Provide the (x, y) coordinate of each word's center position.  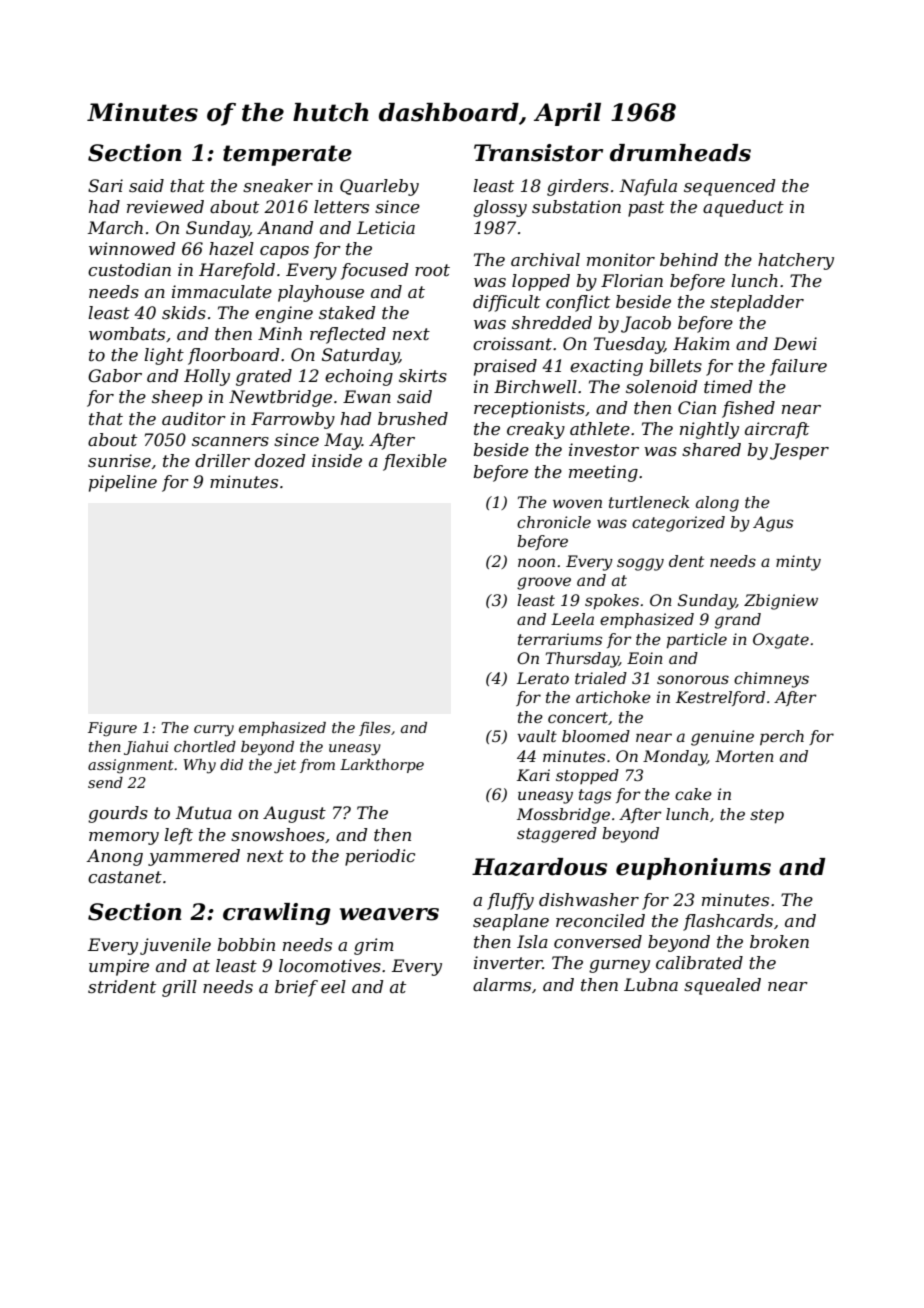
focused (374, 271)
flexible (415, 462)
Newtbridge (280, 398)
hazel (231, 249)
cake (693, 794)
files (375, 729)
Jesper (799, 451)
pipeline (123, 483)
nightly (709, 430)
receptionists (529, 409)
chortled (205, 746)
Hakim (701, 343)
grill (179, 988)
